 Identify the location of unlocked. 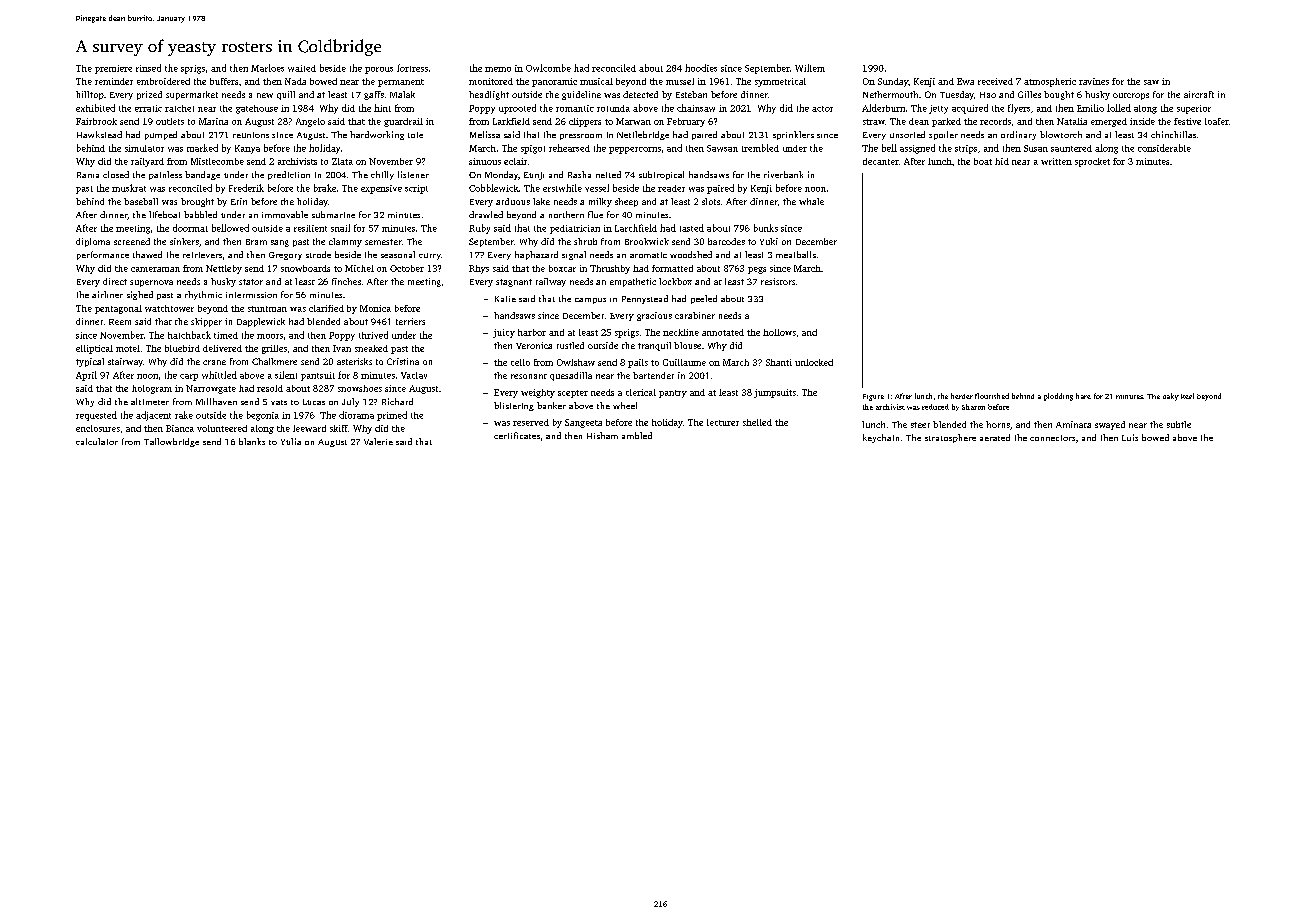
(814, 362).
